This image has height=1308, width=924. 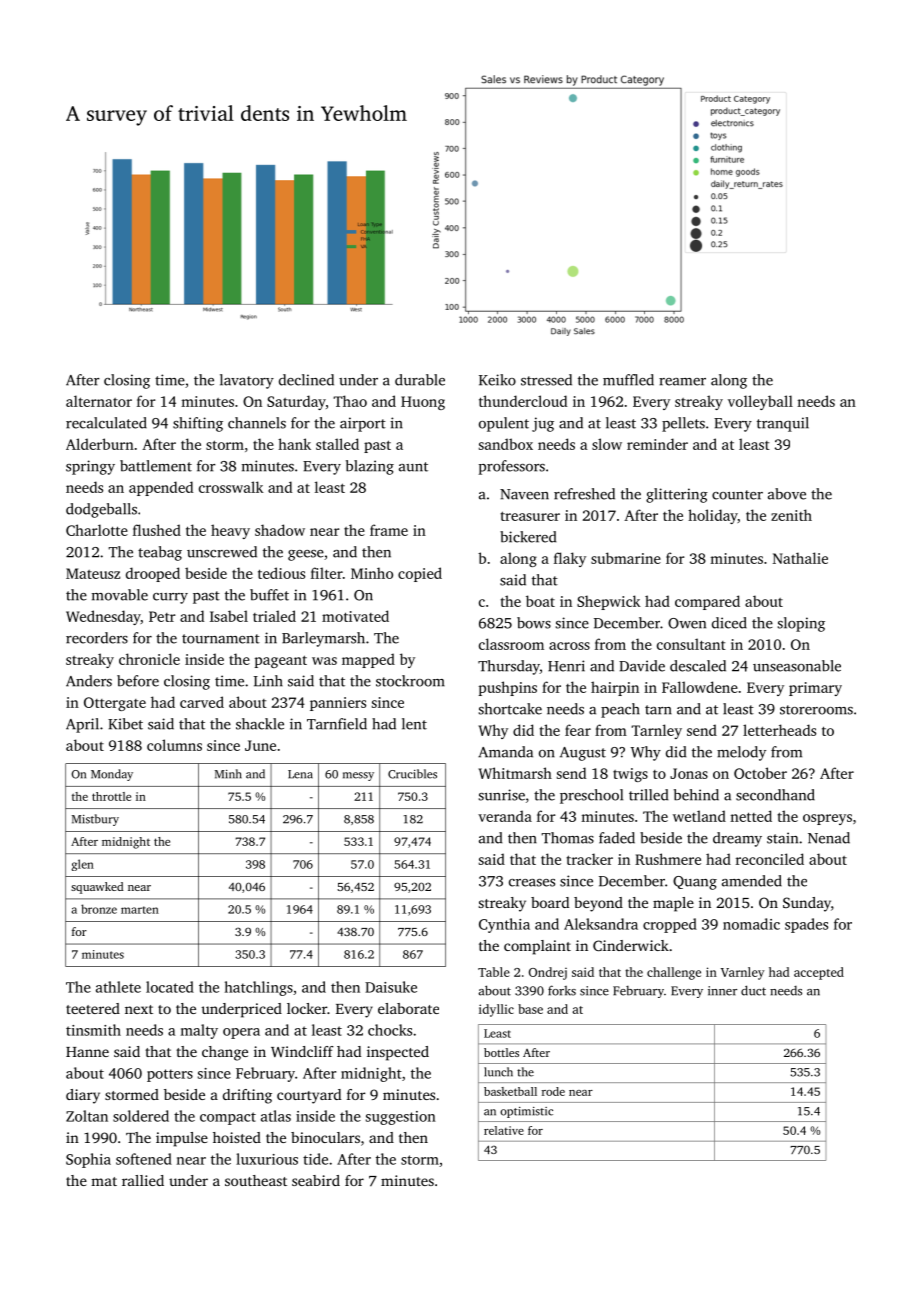 I want to click on alternator, so click(x=99, y=401).
